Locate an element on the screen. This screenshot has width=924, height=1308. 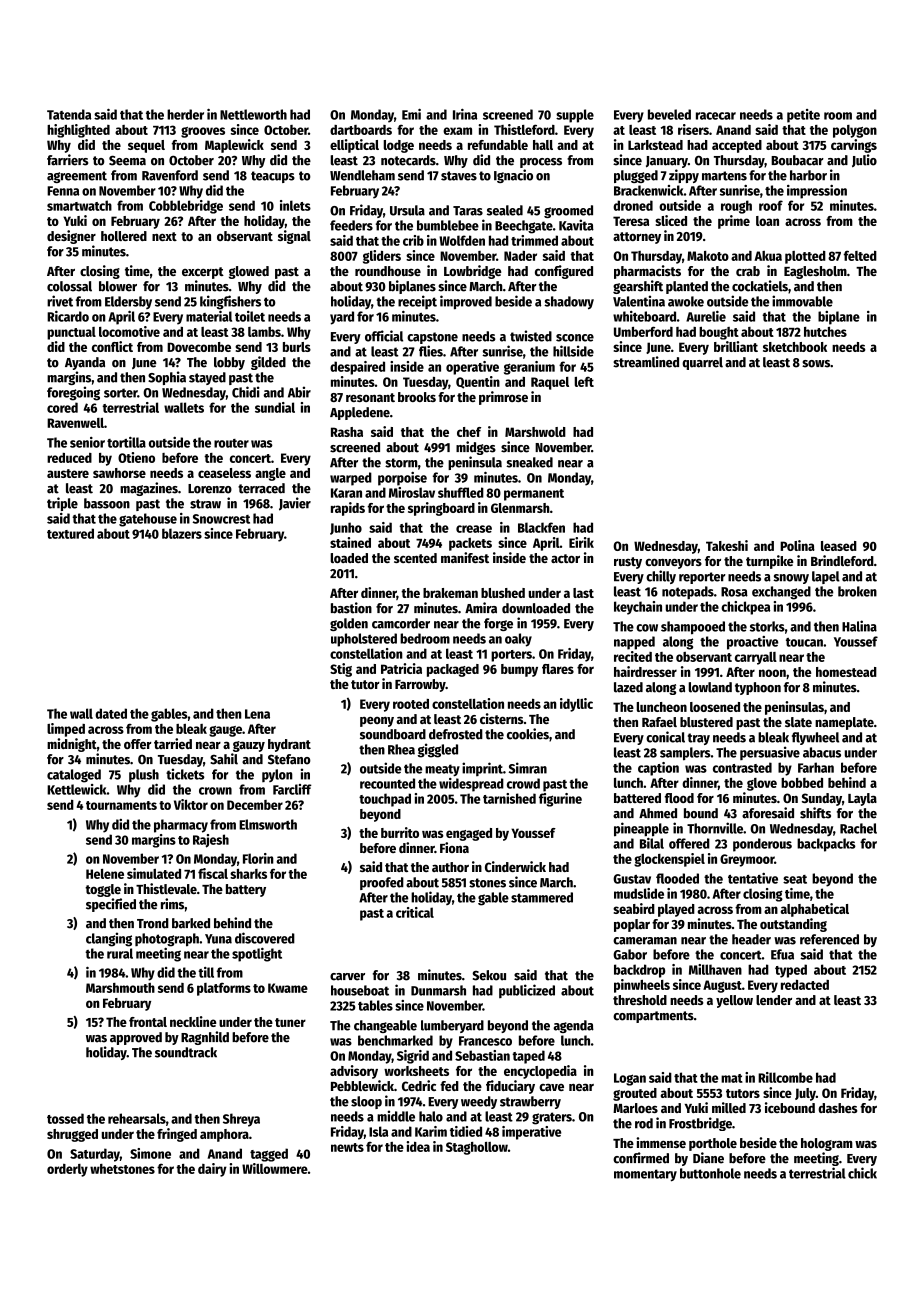
blazers is located at coordinates (182, 533).
